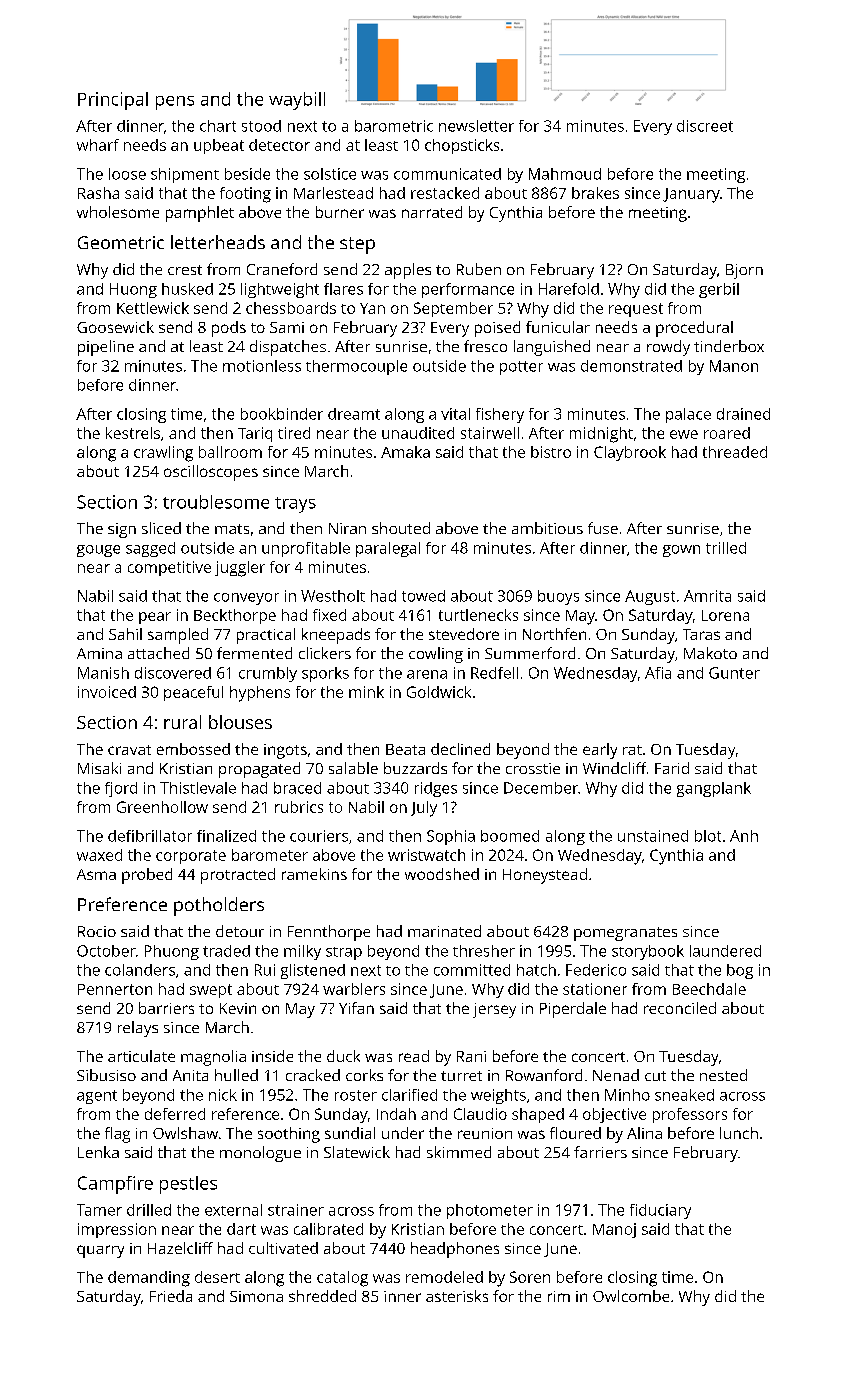 The width and height of the document is (849, 1400). I want to click on Asma, so click(96, 874).
